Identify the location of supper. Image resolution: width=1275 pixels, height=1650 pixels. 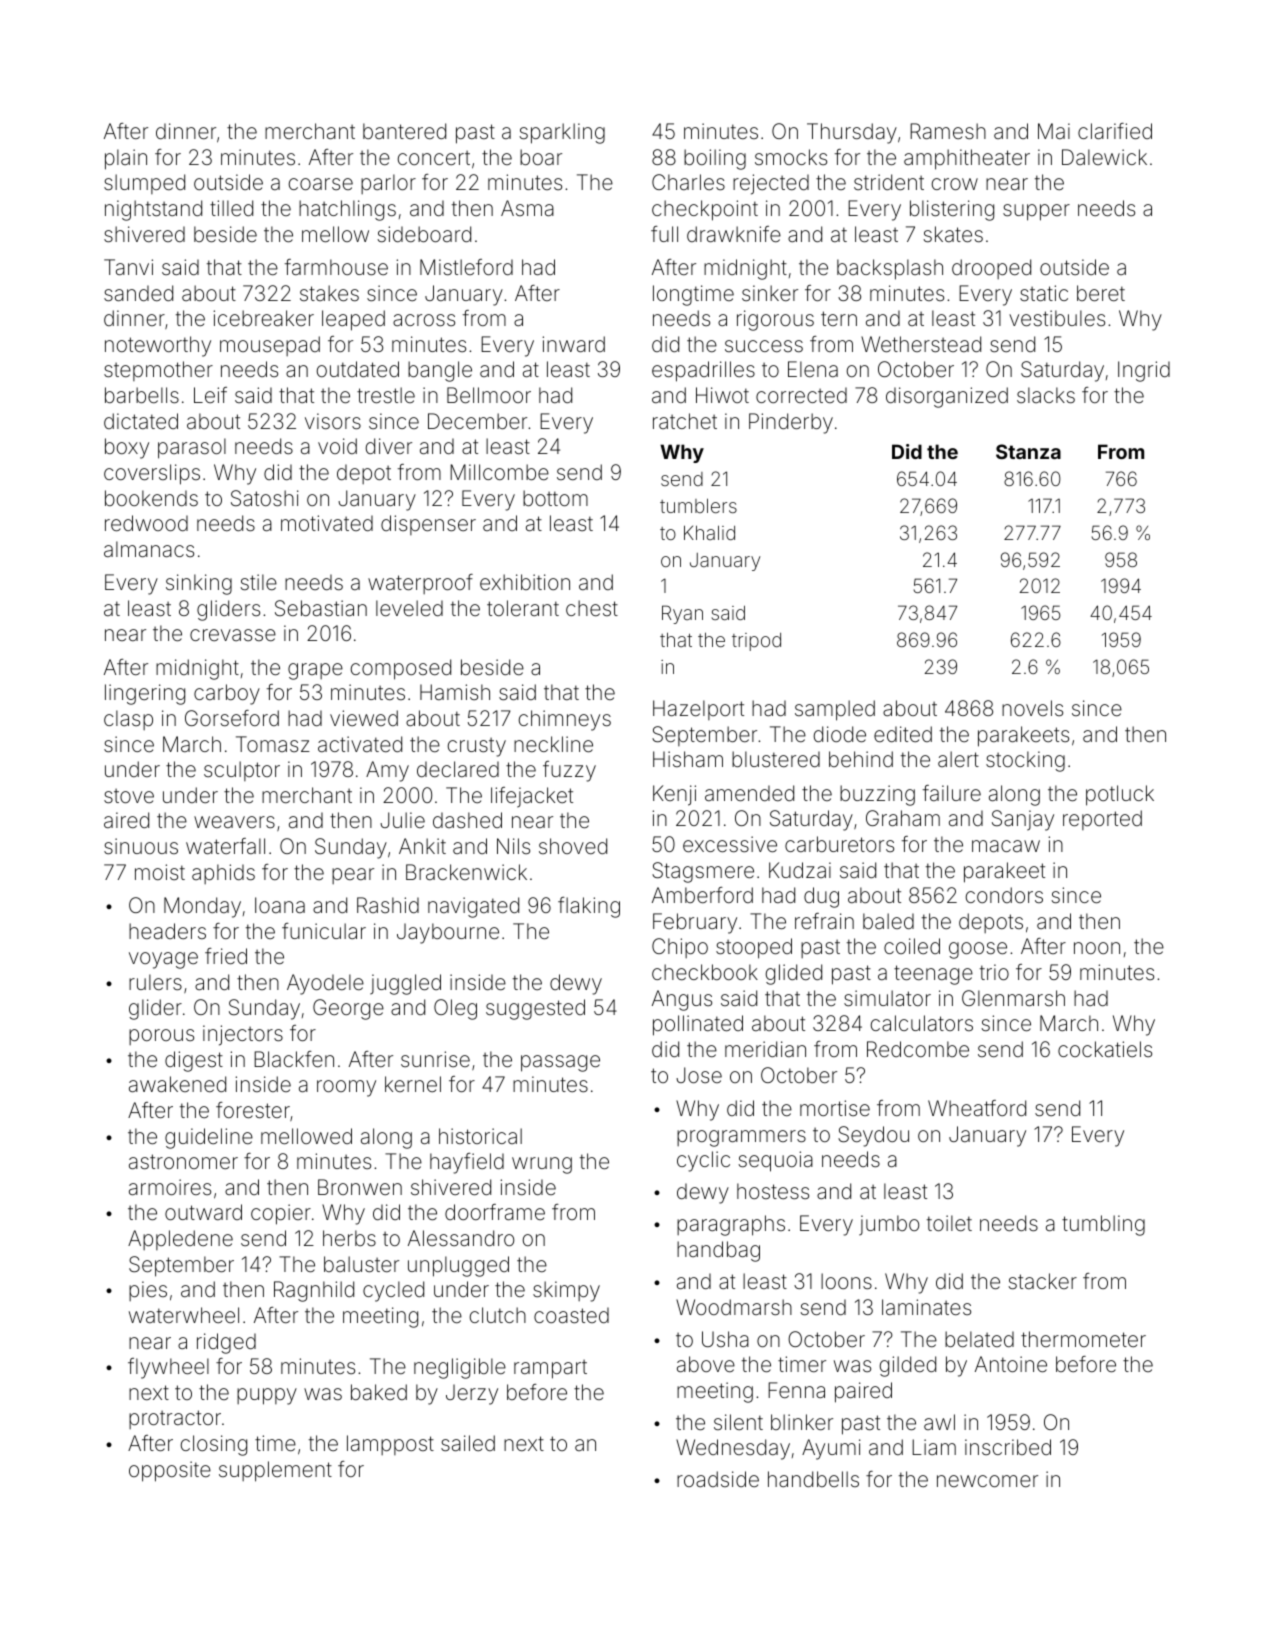
(1036, 212).
